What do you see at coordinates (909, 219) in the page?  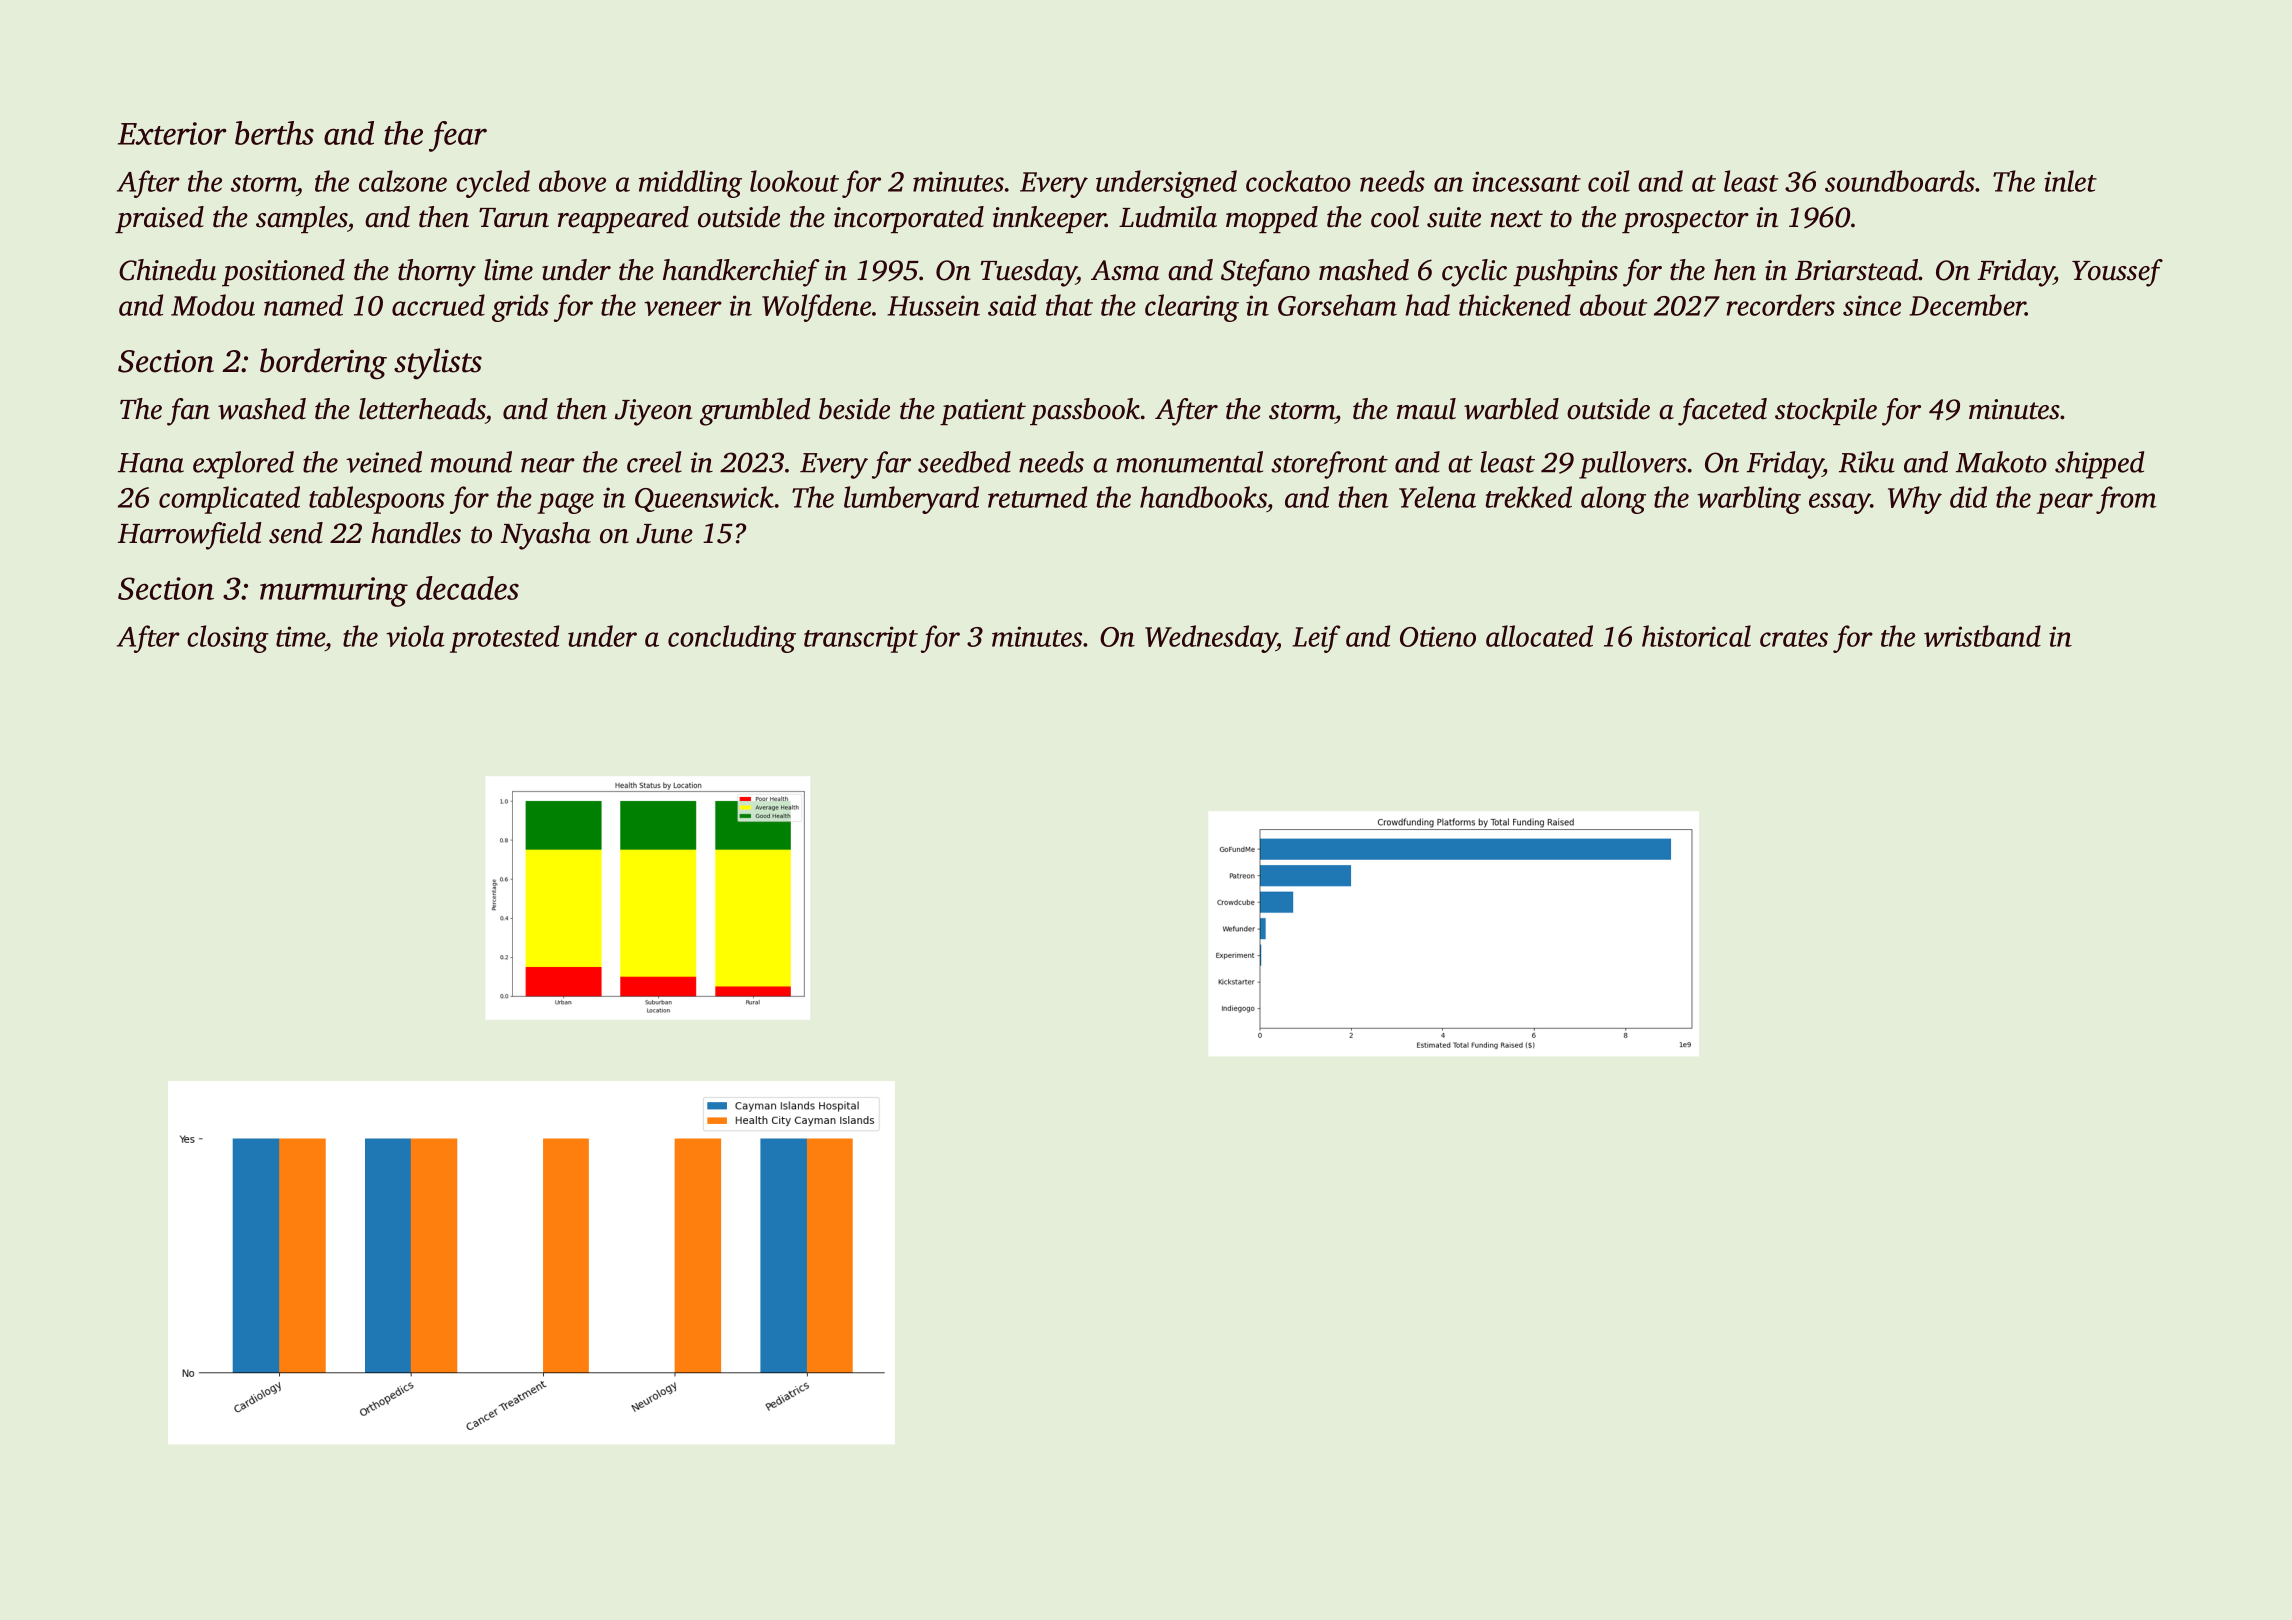 I see `incorporated` at bounding box center [909, 219].
